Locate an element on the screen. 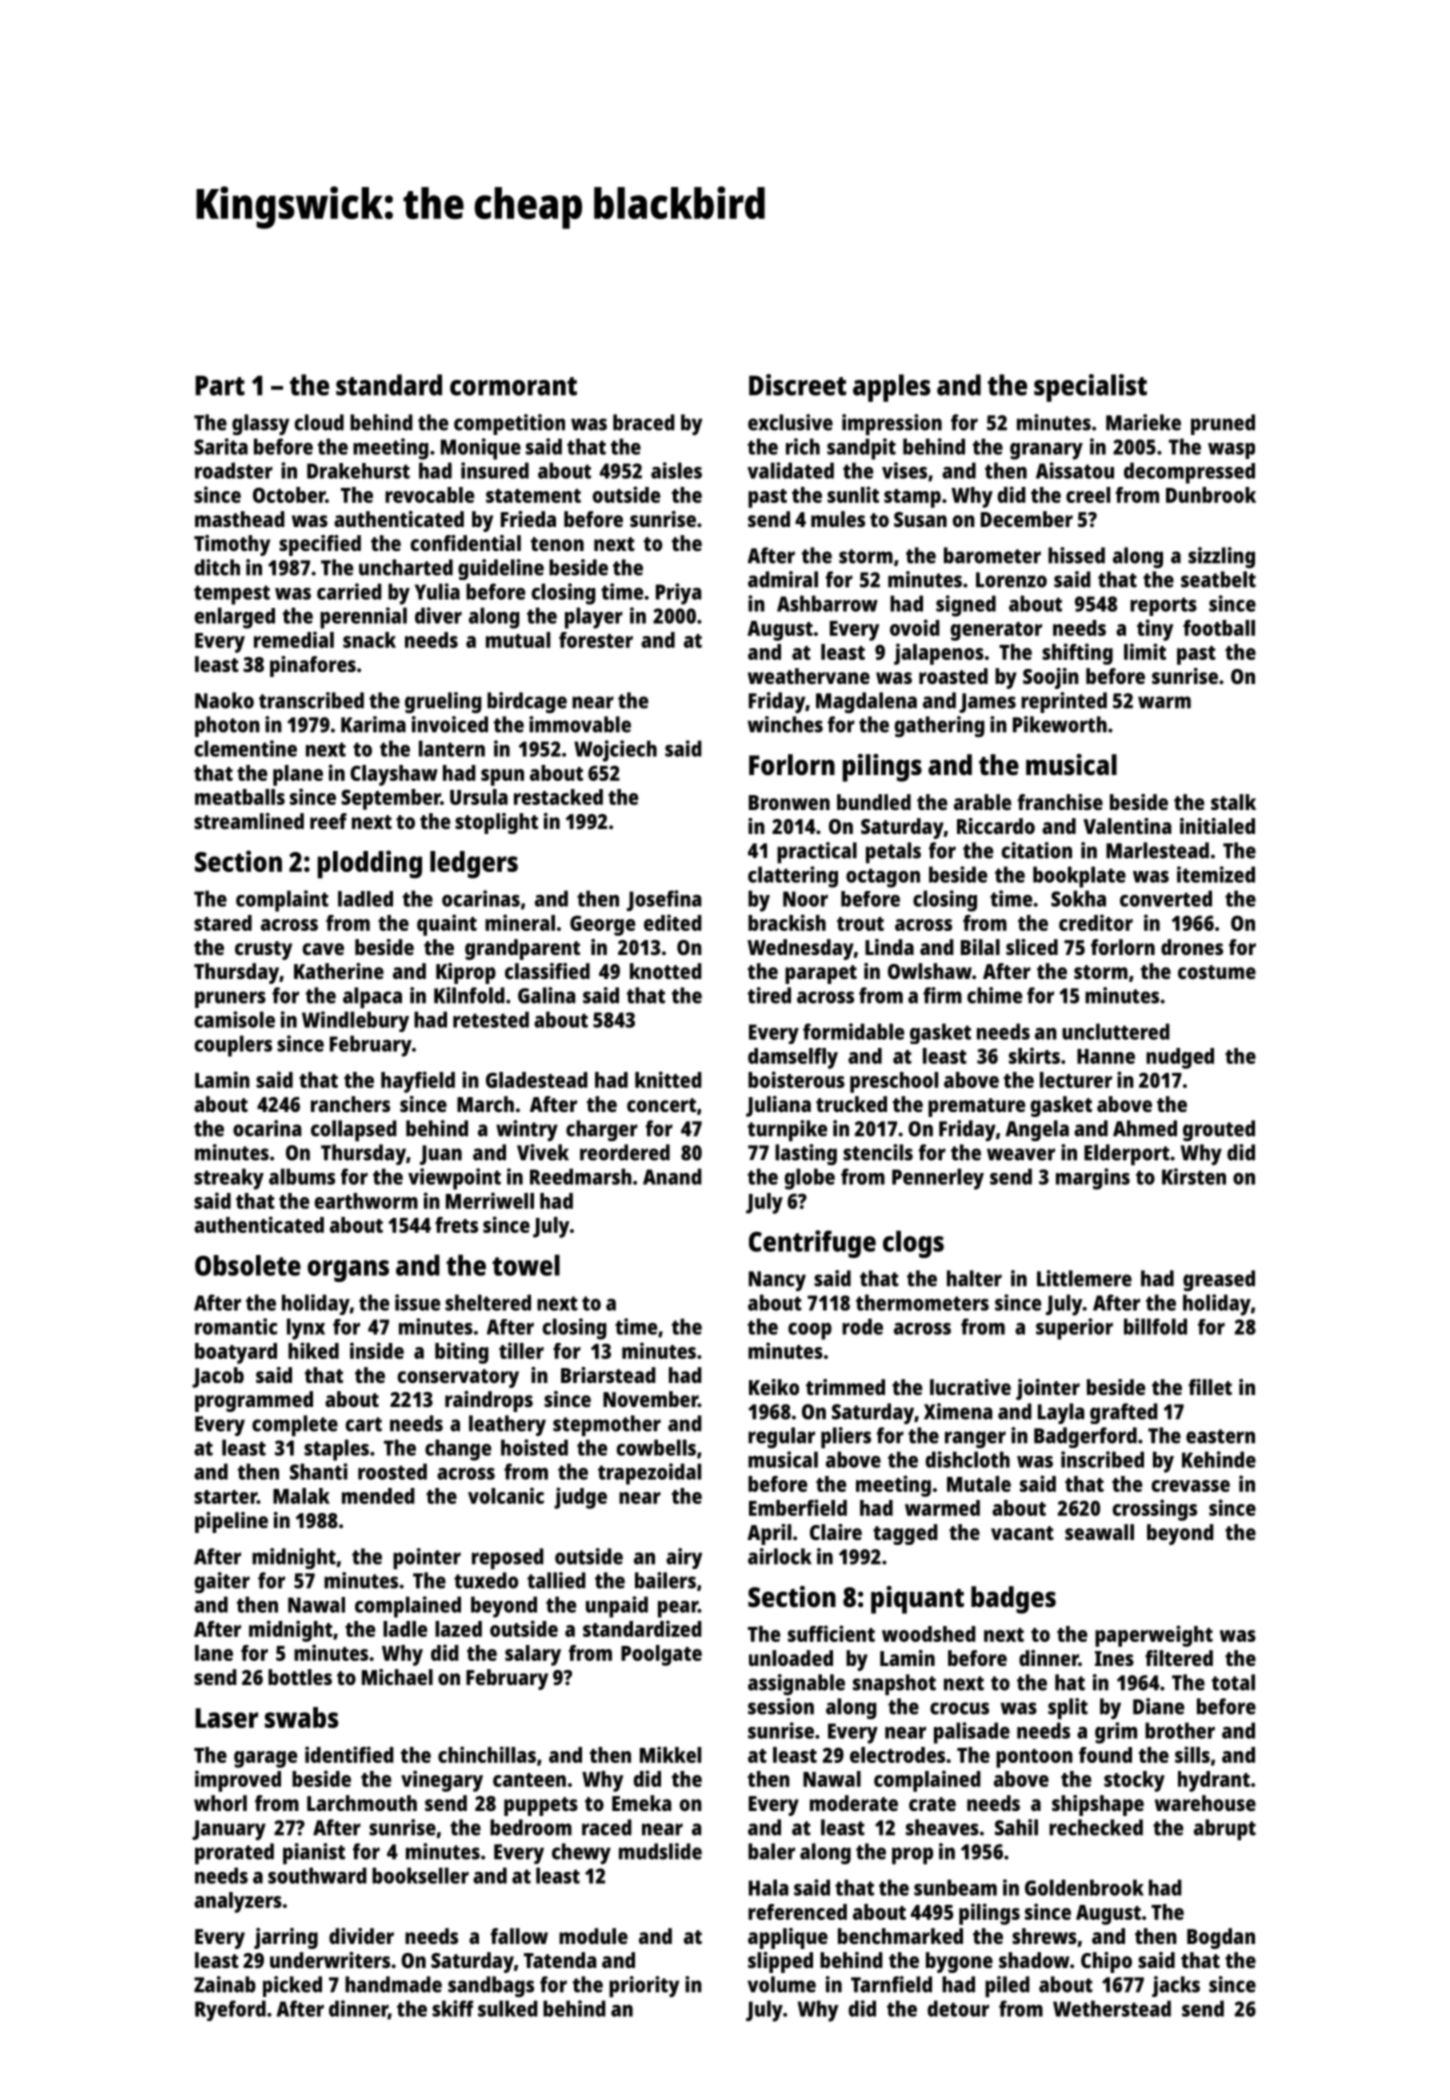 This screenshot has height=2100, width=1450. programmed is located at coordinates (254, 1401).
